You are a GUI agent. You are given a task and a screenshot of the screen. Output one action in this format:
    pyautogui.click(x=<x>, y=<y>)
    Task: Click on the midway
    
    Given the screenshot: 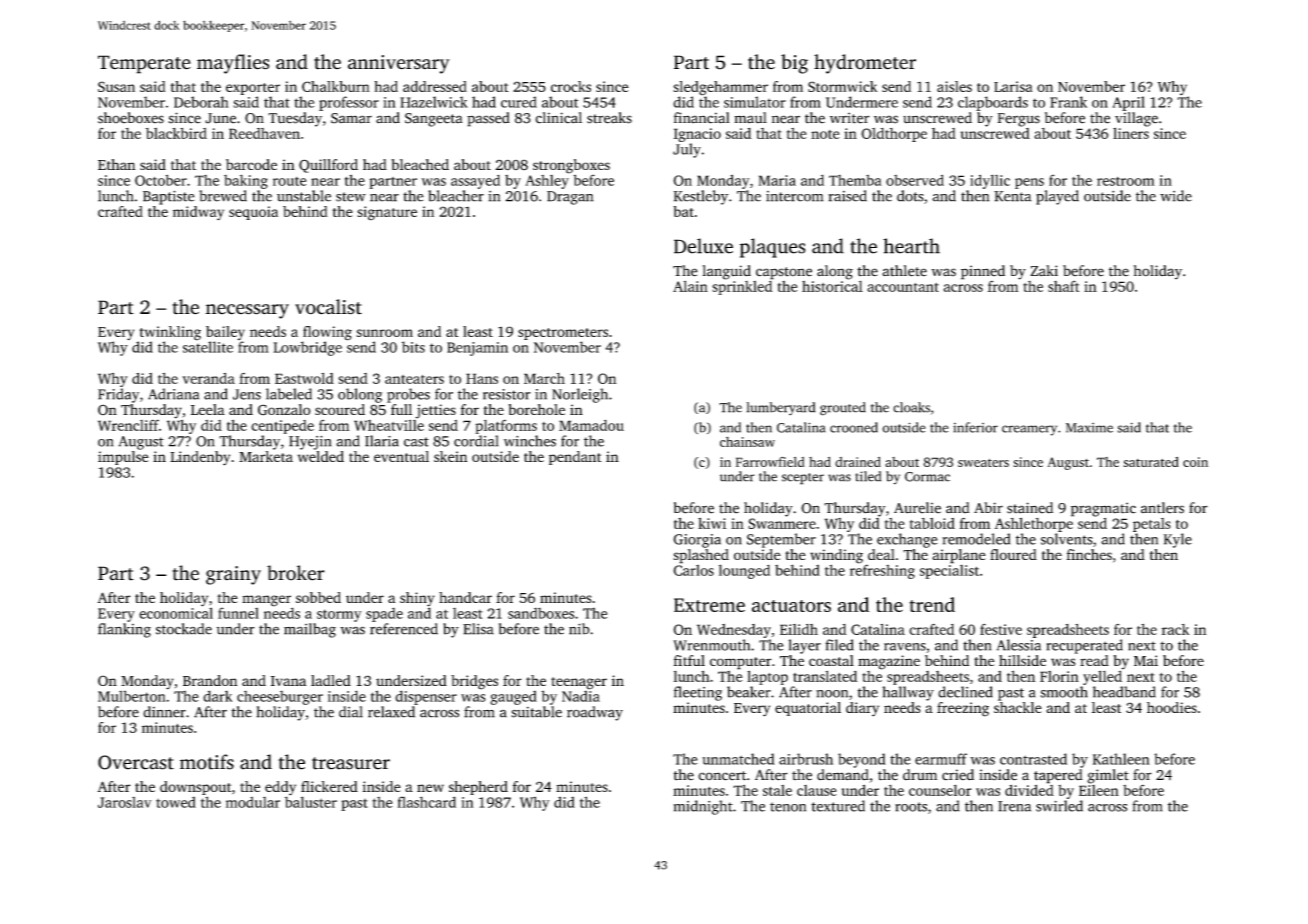 What is the action you would take?
    pyautogui.click(x=198, y=213)
